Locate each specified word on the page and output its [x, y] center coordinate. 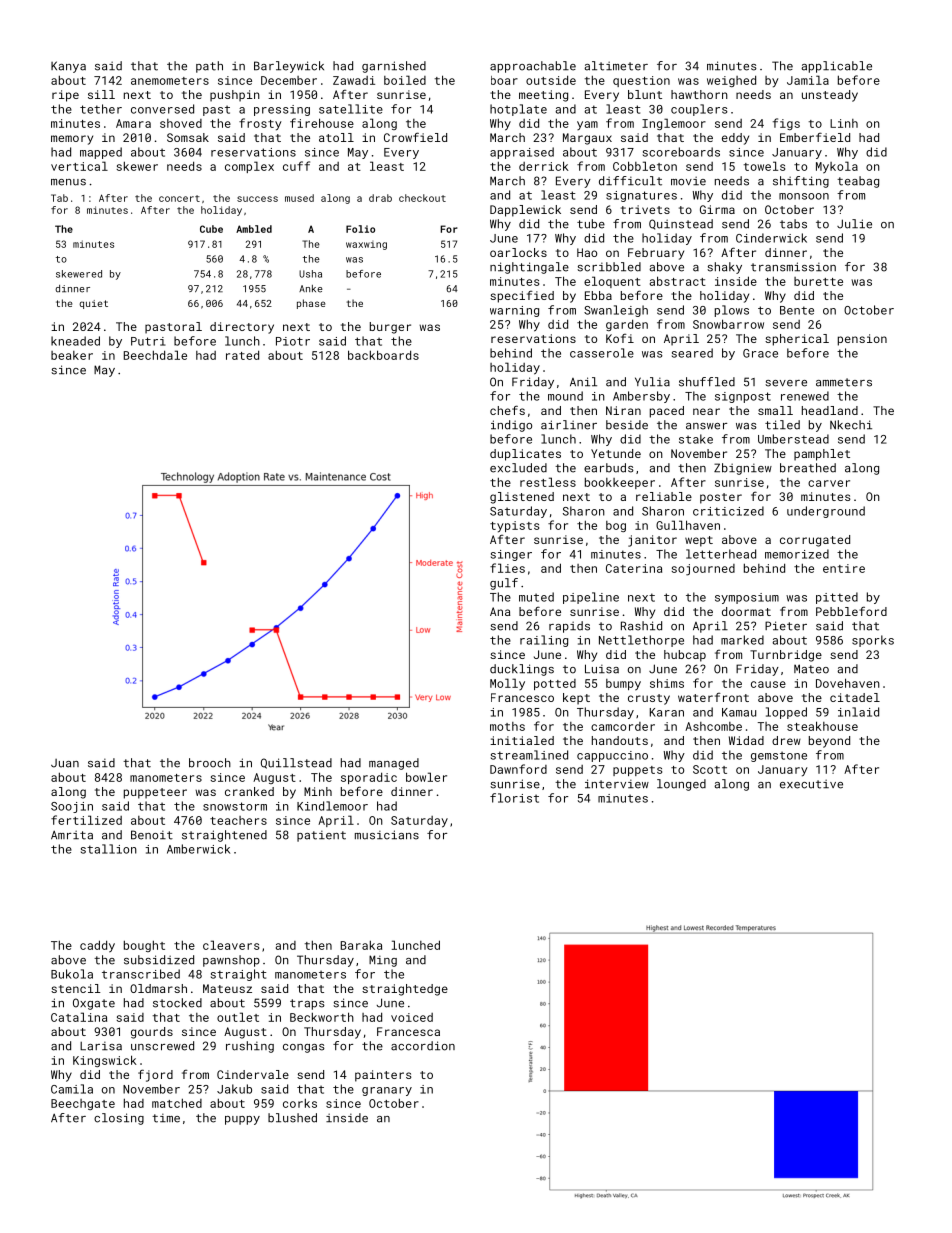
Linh [844, 123]
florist [514, 798]
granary [387, 1091]
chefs [507, 410]
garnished [394, 67]
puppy [242, 1120]
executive [811, 784]
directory [242, 328]
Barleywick [289, 67]
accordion [423, 1046]
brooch [210, 763]
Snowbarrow [728, 324]
